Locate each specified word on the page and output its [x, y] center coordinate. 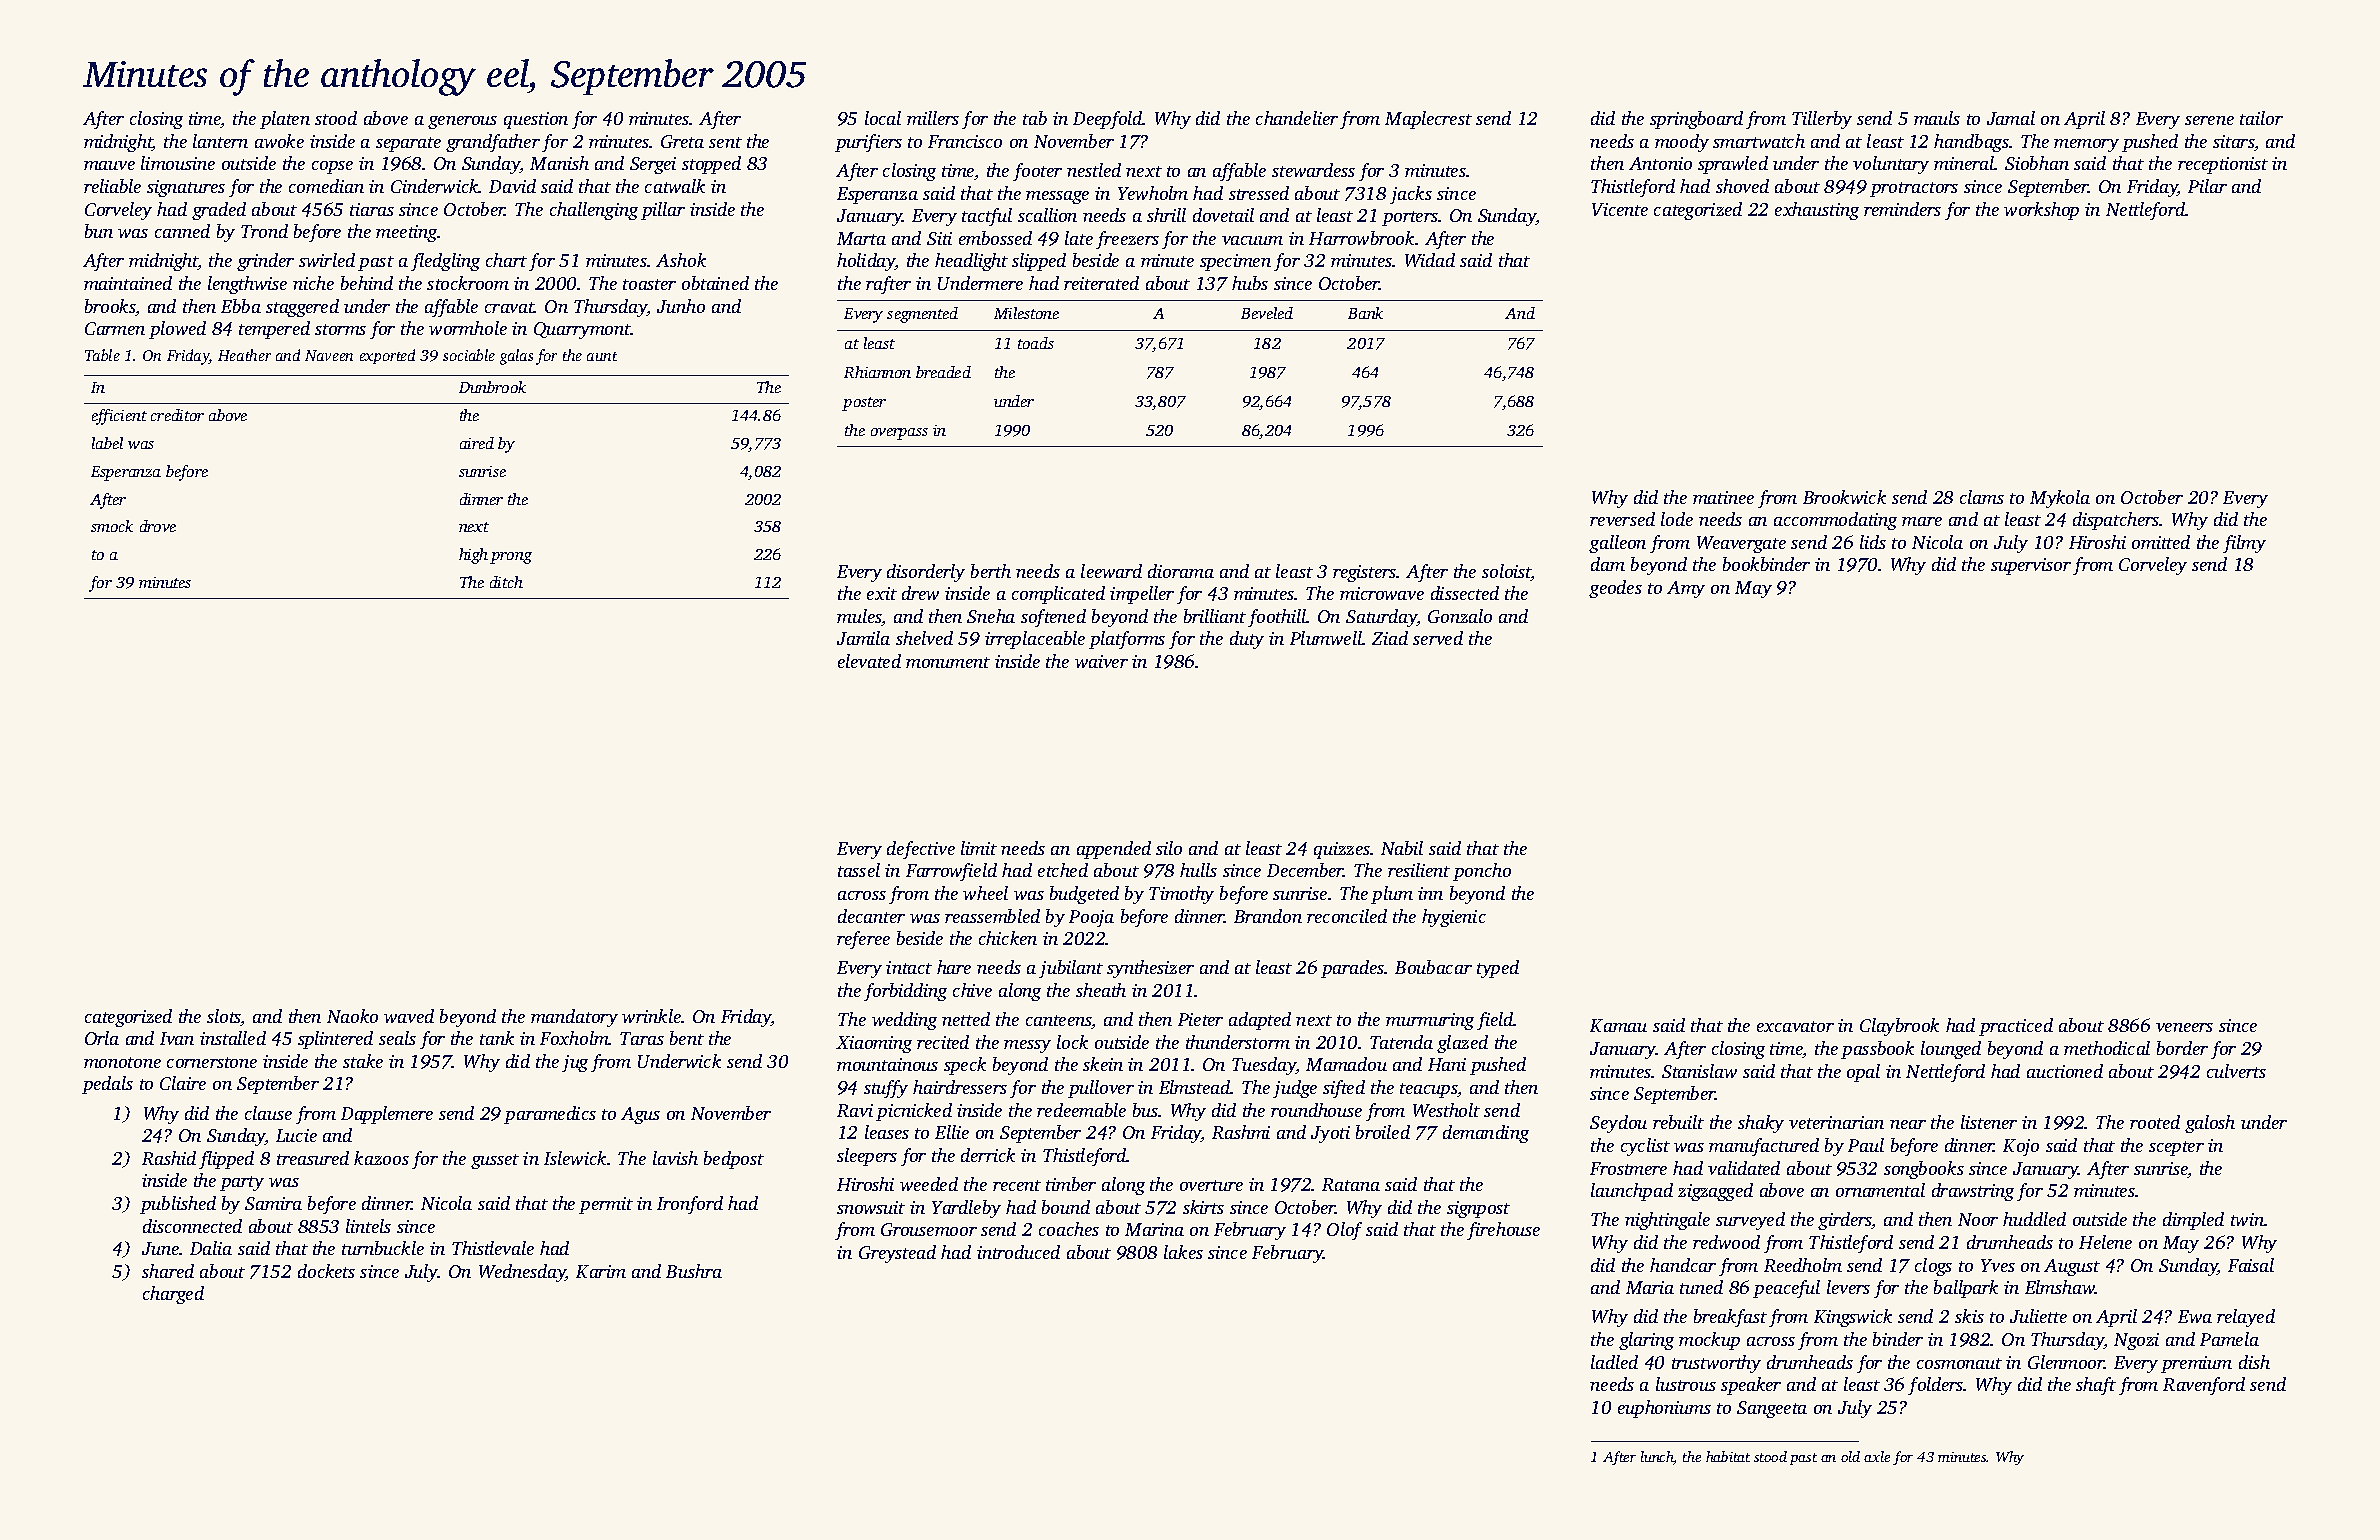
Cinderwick [435, 186]
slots [224, 1017]
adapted [1260, 1021]
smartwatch [1759, 141]
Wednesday [522, 1273]
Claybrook [1899, 1027]
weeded [929, 1184]
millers [933, 118]
